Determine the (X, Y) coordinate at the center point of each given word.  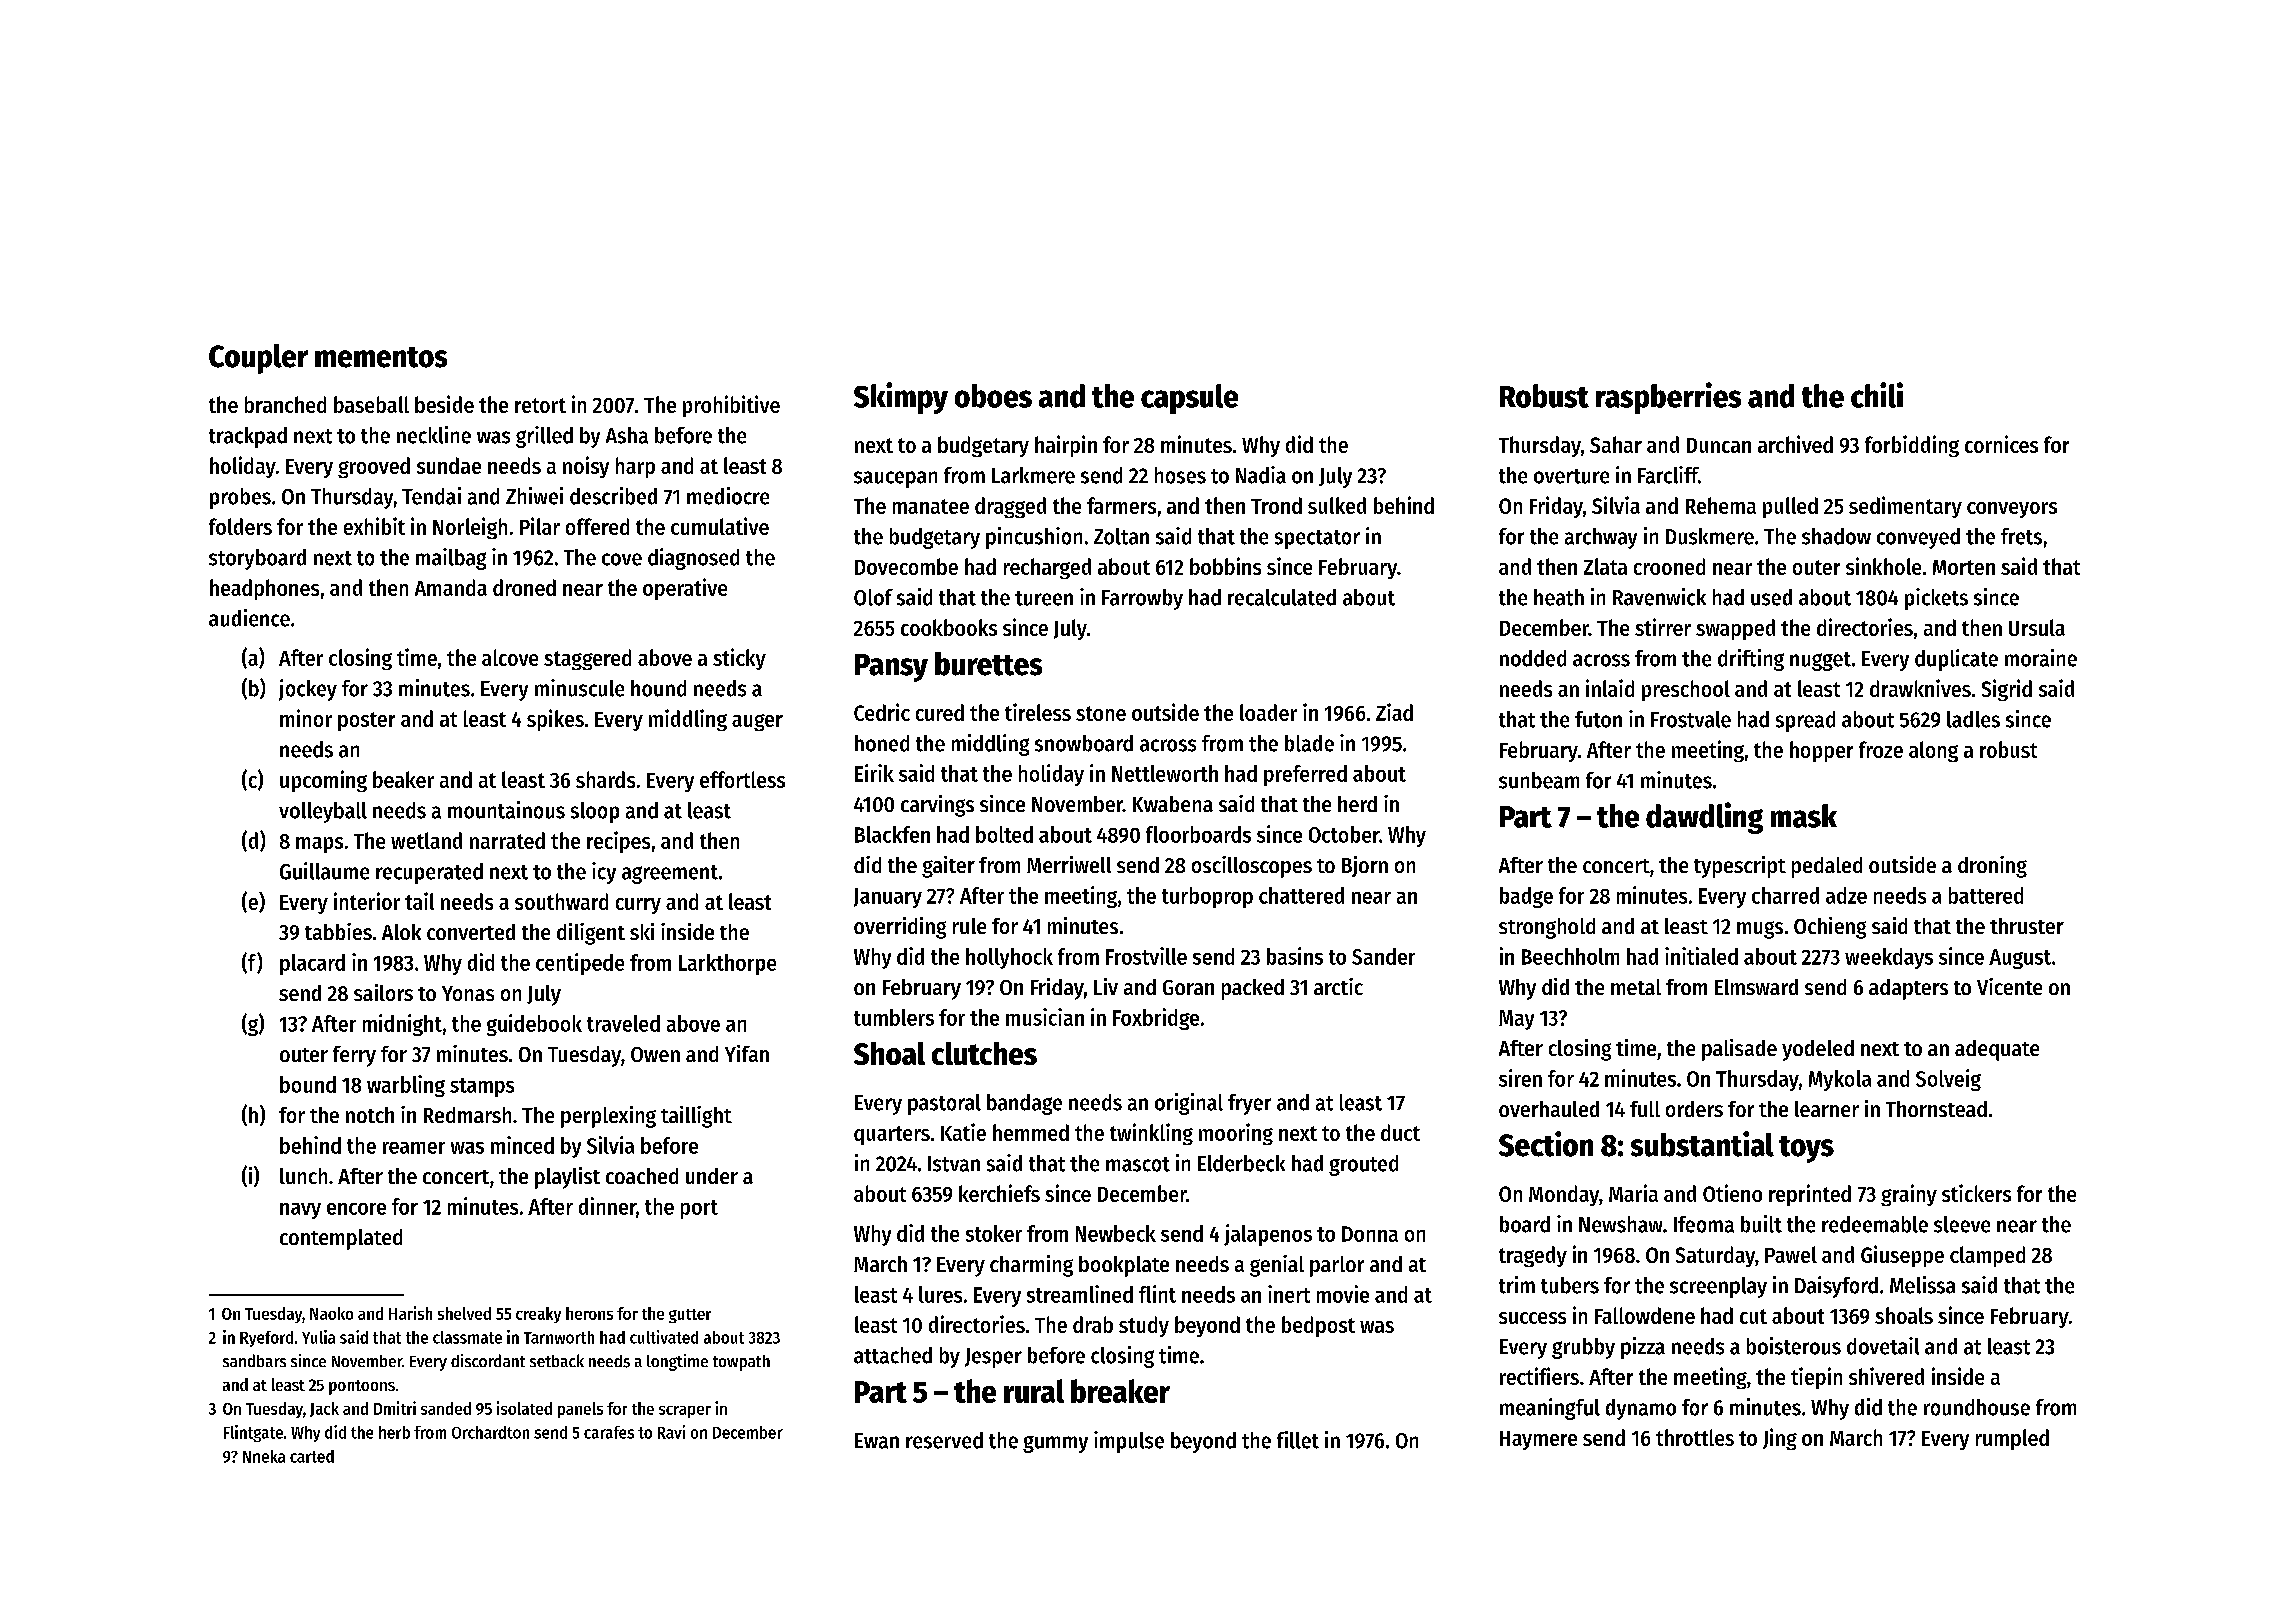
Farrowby (1142, 599)
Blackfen (892, 834)
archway (1601, 538)
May (1516, 1020)
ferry (354, 1056)
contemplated (341, 1239)
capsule (1189, 399)
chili (1877, 395)
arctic (1338, 986)
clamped (1987, 1256)
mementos (381, 357)
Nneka (264, 1456)
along (1933, 751)
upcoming (323, 781)
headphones (264, 589)
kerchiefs (999, 1193)
